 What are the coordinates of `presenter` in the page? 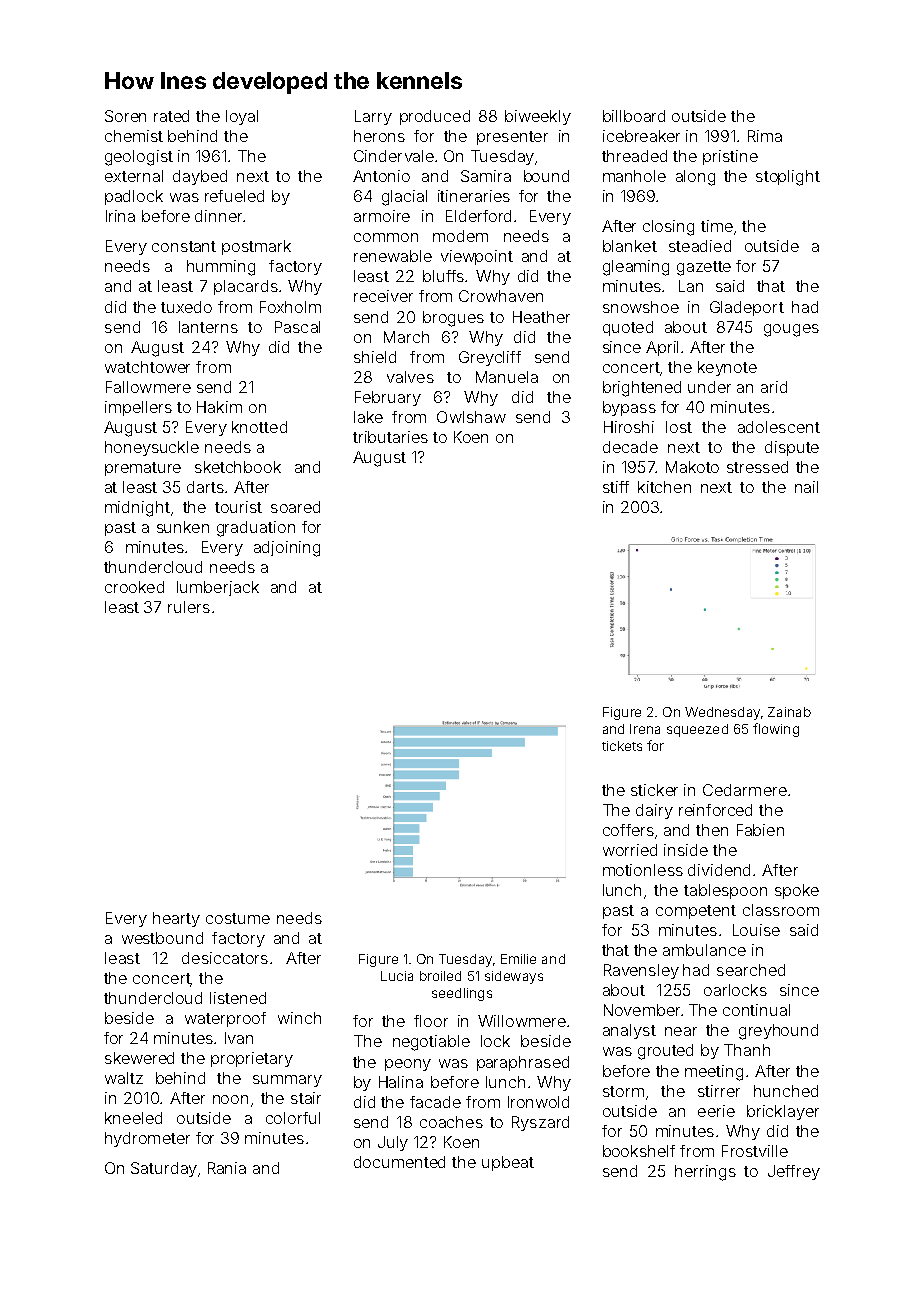 It's located at (512, 138).
